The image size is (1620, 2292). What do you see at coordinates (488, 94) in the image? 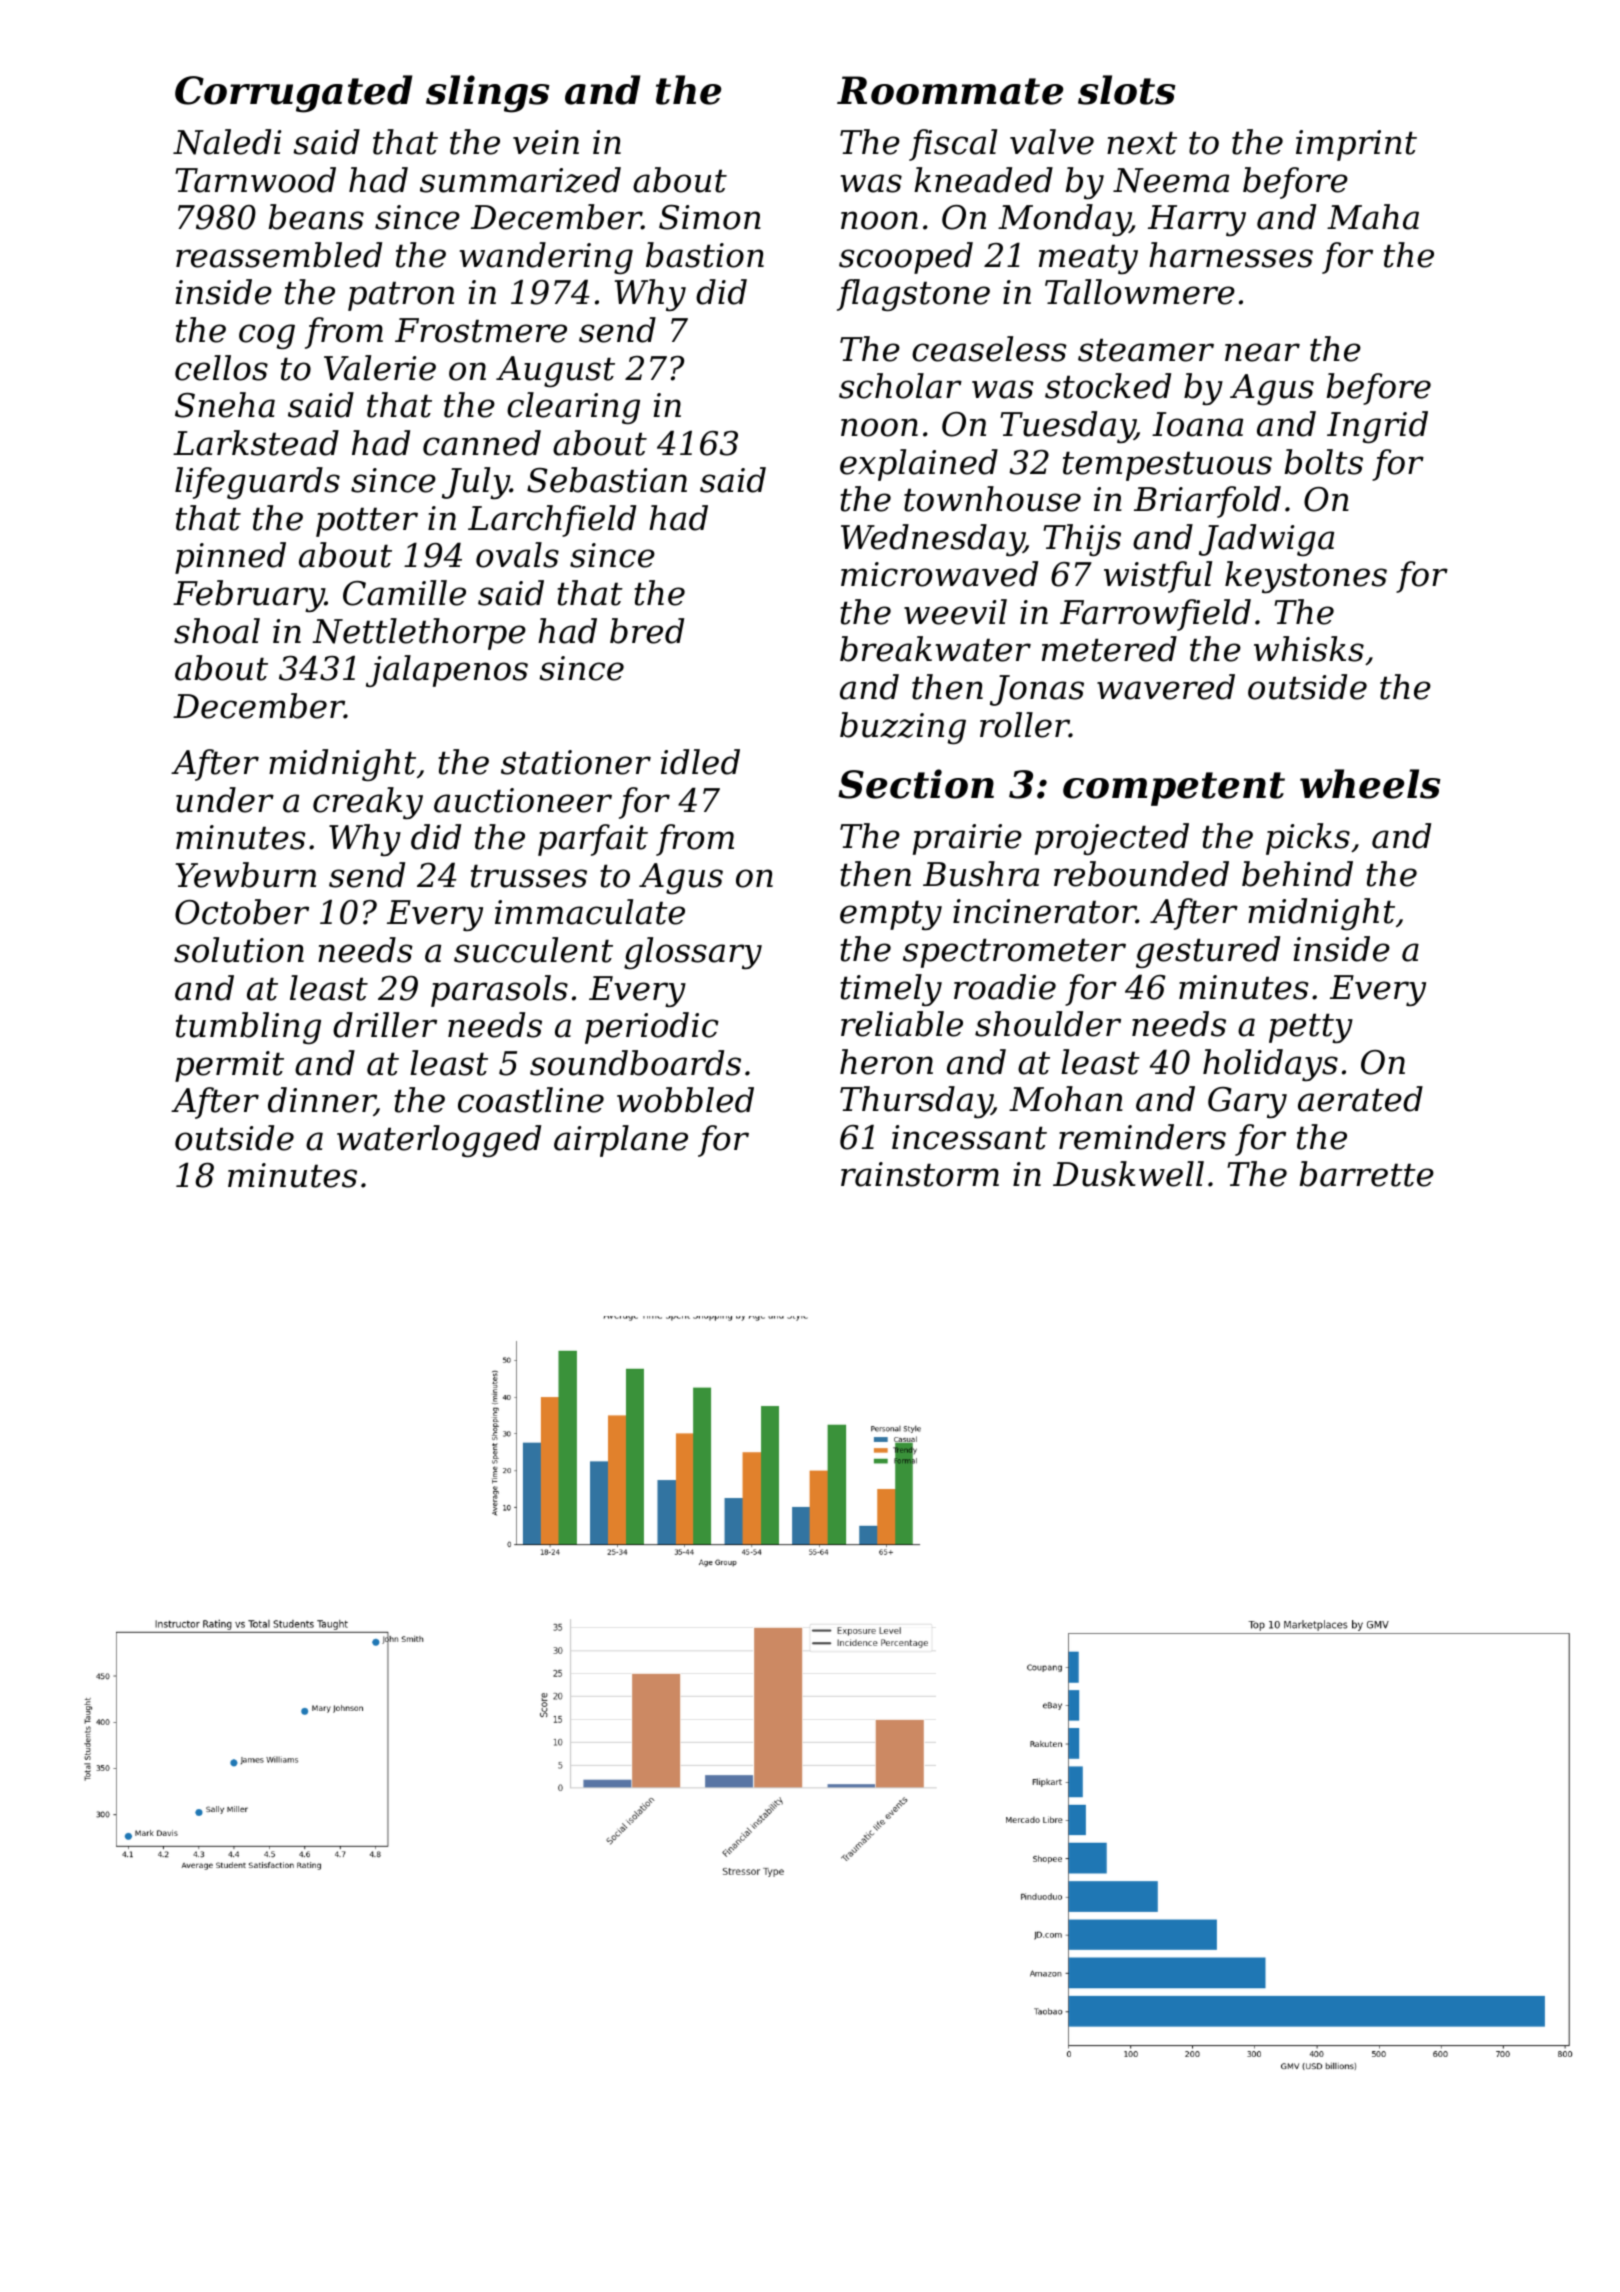
I see `slings` at bounding box center [488, 94].
